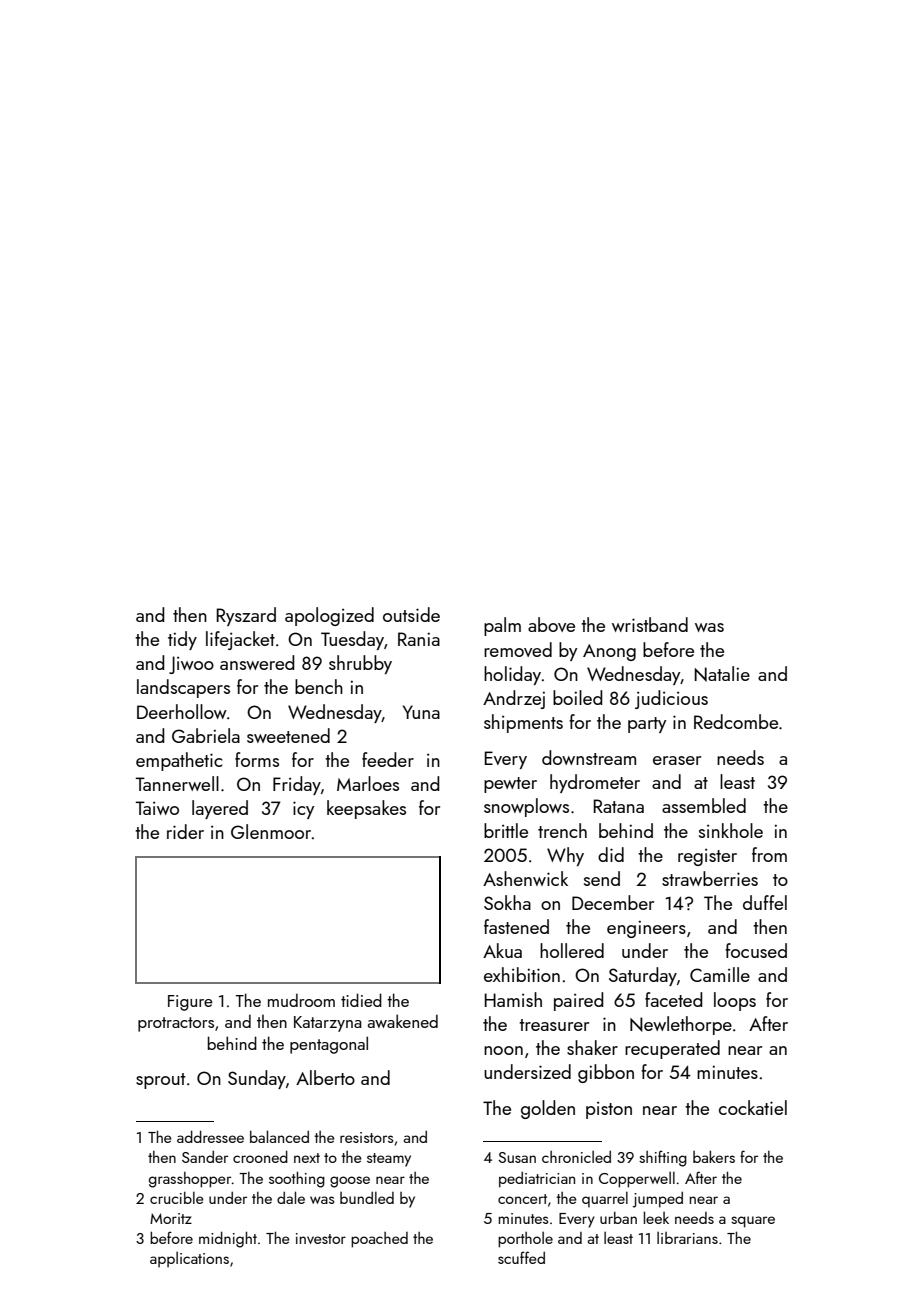  What do you see at coordinates (510, 785) in the page?
I see `pewter` at bounding box center [510, 785].
